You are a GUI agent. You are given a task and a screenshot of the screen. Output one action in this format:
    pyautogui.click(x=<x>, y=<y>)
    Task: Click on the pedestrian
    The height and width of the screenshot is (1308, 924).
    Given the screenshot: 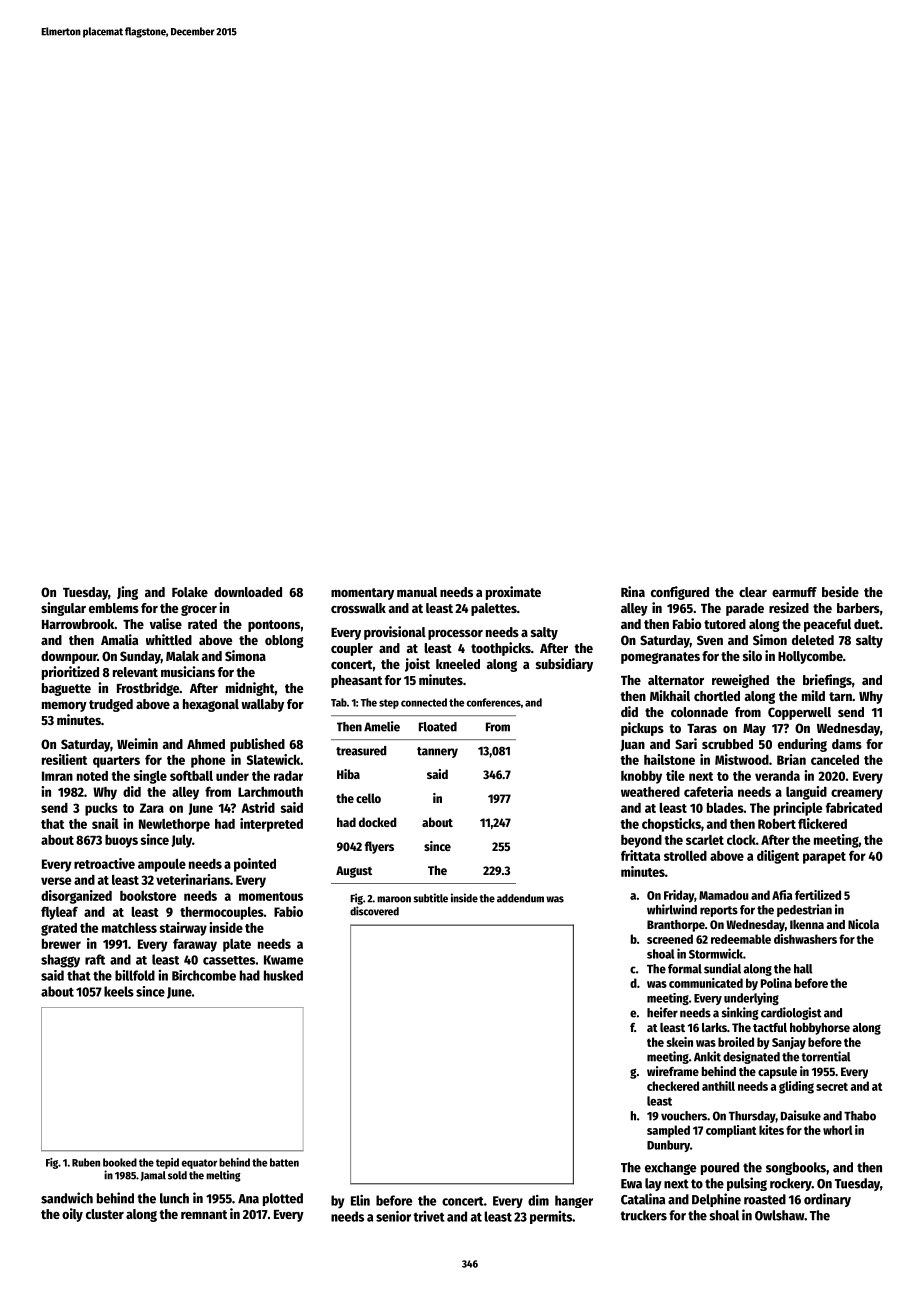 What is the action you would take?
    pyautogui.click(x=804, y=910)
